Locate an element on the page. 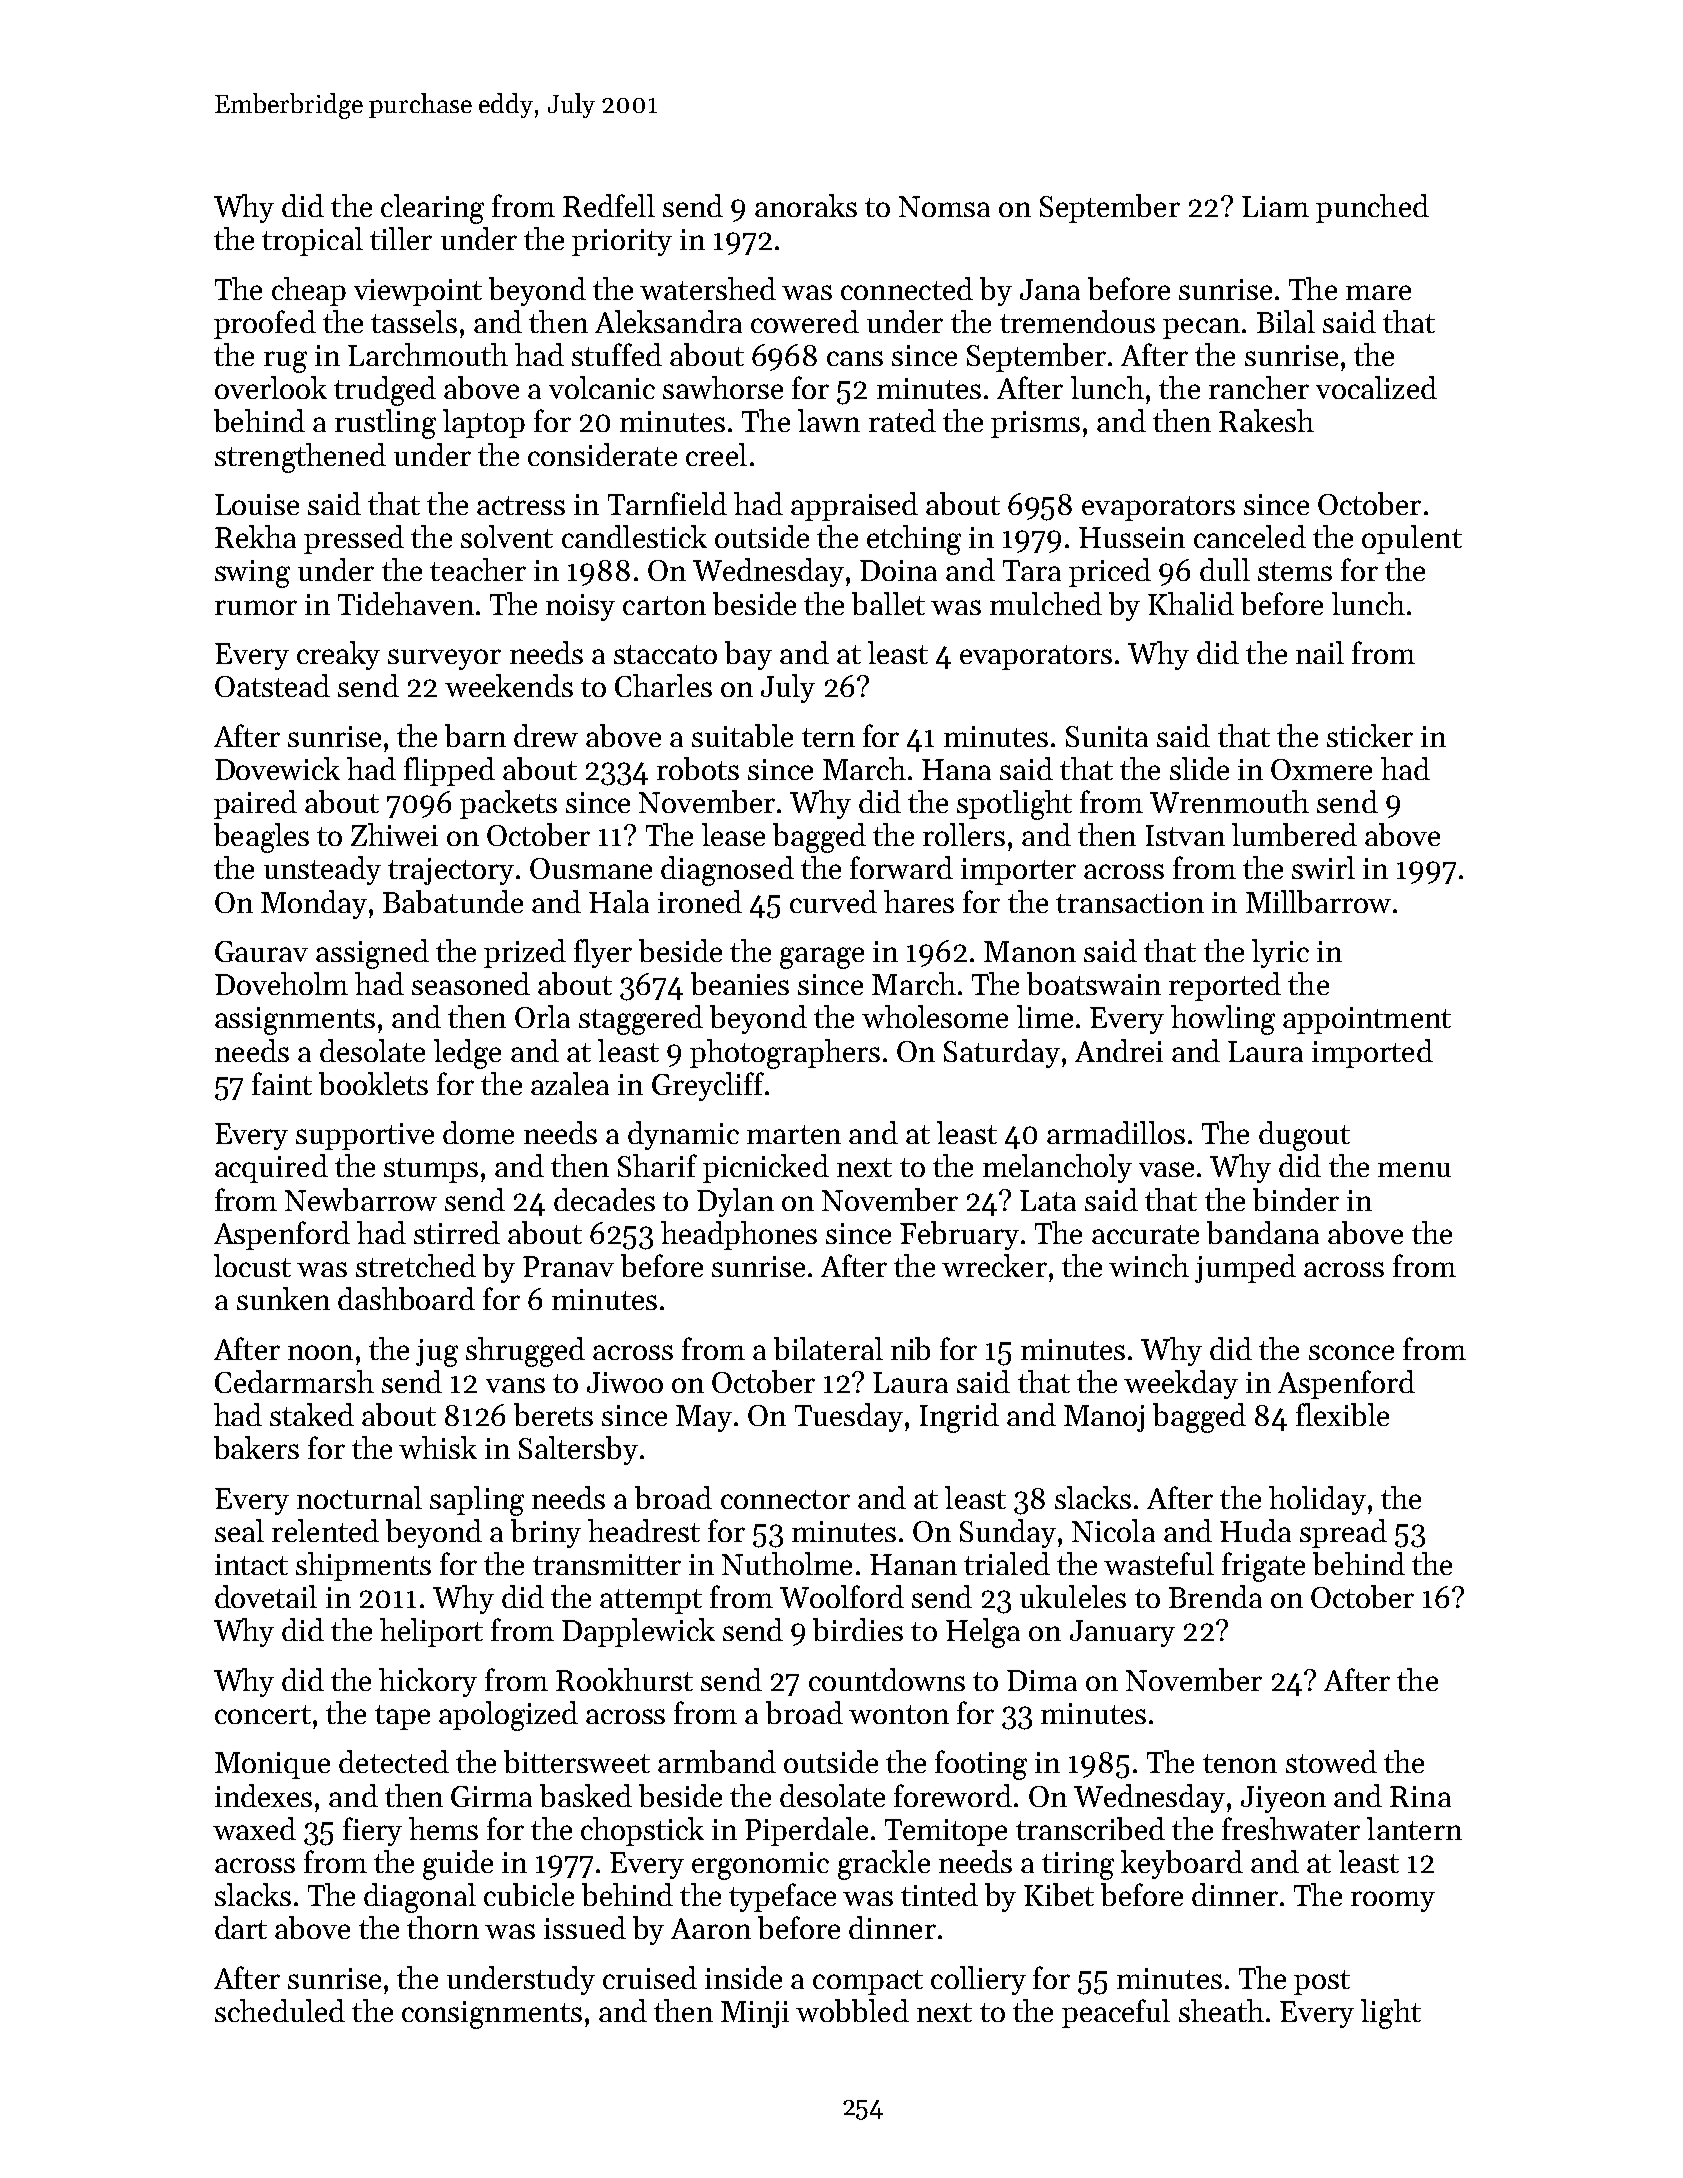 This document has width=1683, height=2178. Cedarmarsh is located at coordinates (294, 1381).
